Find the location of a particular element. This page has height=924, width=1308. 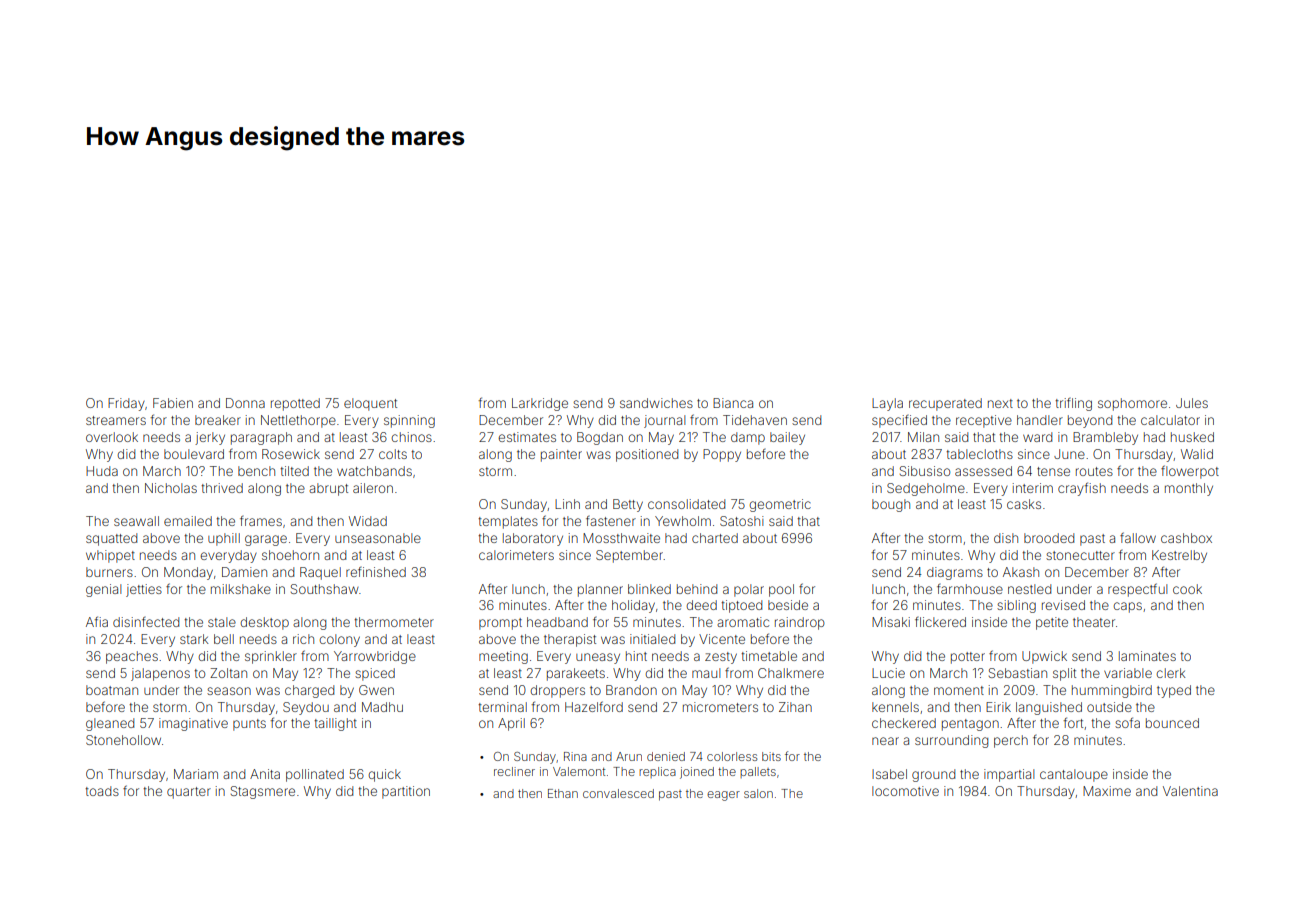

sofa is located at coordinates (1127, 722).
